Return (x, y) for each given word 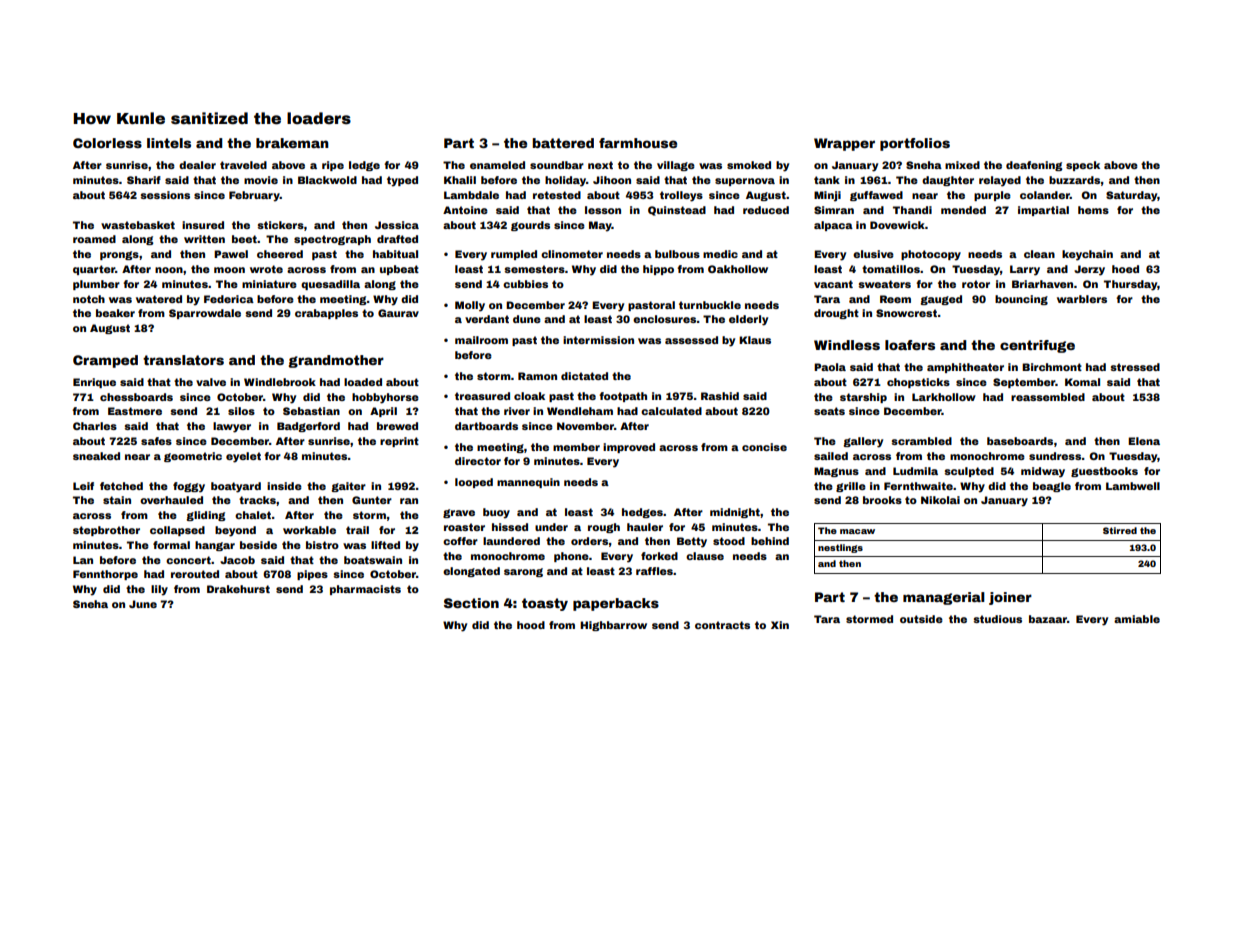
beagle (1052, 487)
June (143, 604)
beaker (115, 313)
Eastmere (135, 411)
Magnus (836, 472)
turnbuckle (710, 305)
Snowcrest (906, 313)
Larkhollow (944, 397)
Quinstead (677, 211)
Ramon (537, 376)
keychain (1087, 255)
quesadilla (330, 285)
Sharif (144, 180)
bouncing (1021, 300)
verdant (487, 319)
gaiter (348, 487)
